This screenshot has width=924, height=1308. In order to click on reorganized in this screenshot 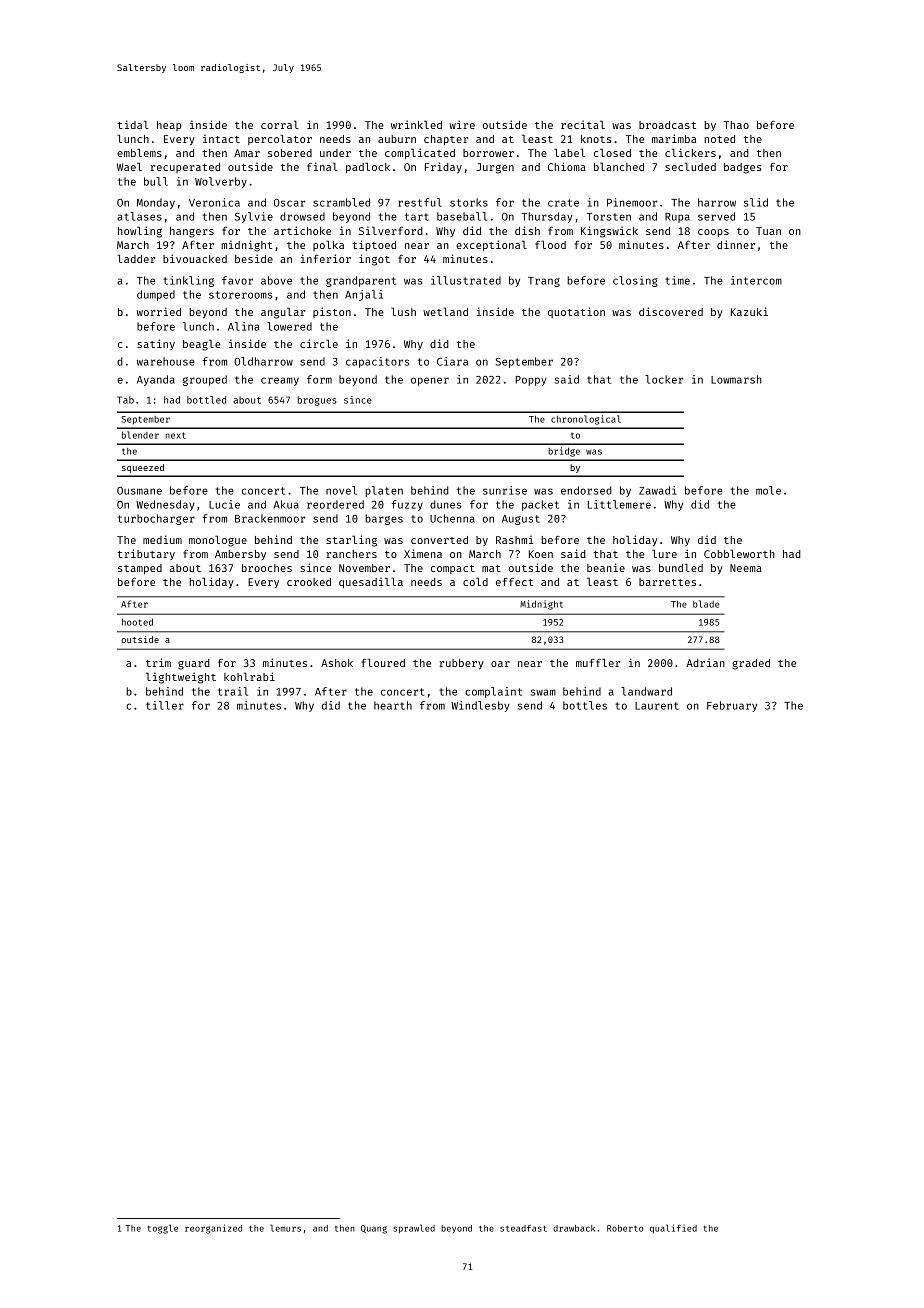, I will do `click(213, 1229)`.
